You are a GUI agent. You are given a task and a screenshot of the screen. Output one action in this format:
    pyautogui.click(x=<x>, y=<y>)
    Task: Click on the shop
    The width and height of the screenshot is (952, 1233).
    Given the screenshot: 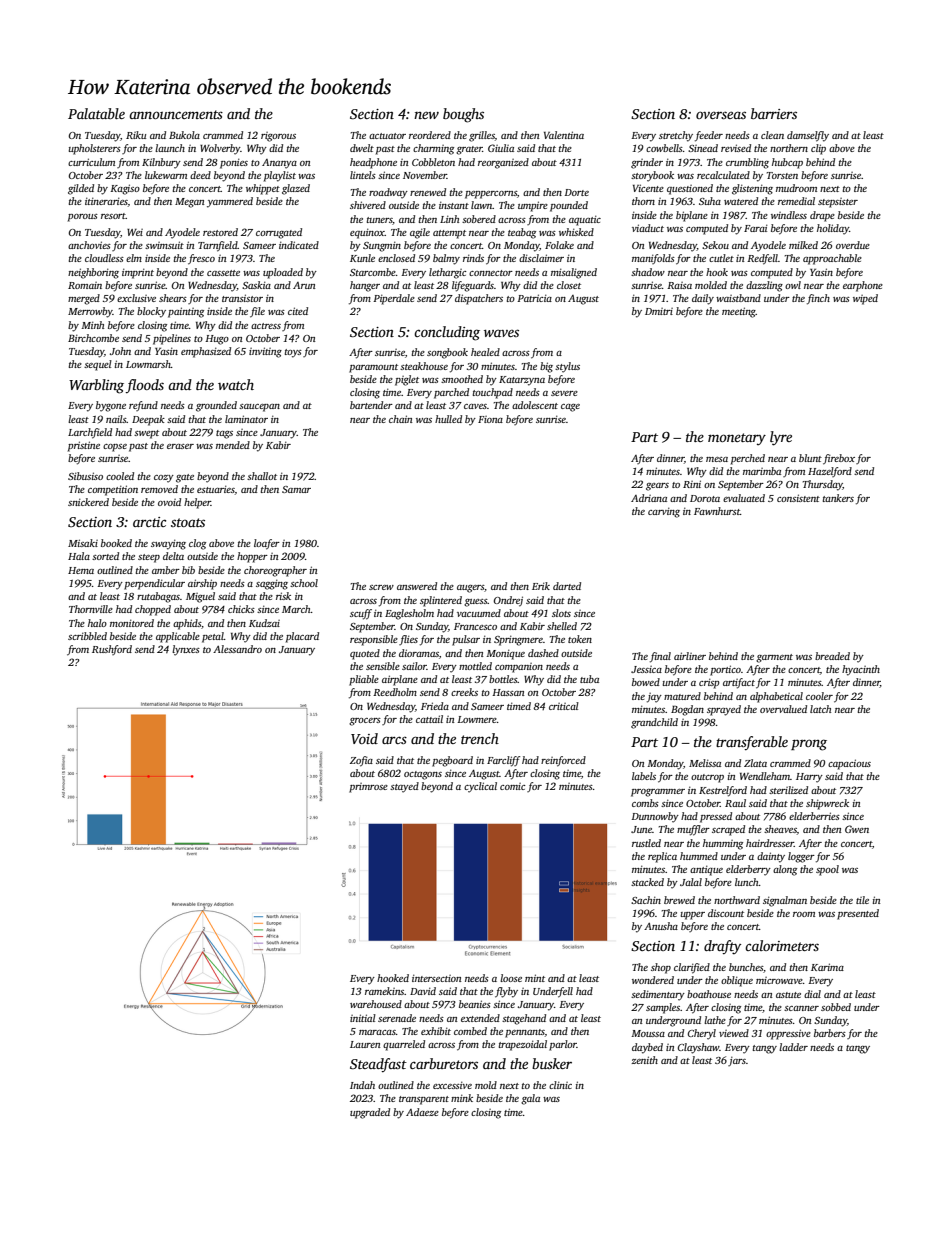 What is the action you would take?
    pyautogui.click(x=661, y=968)
